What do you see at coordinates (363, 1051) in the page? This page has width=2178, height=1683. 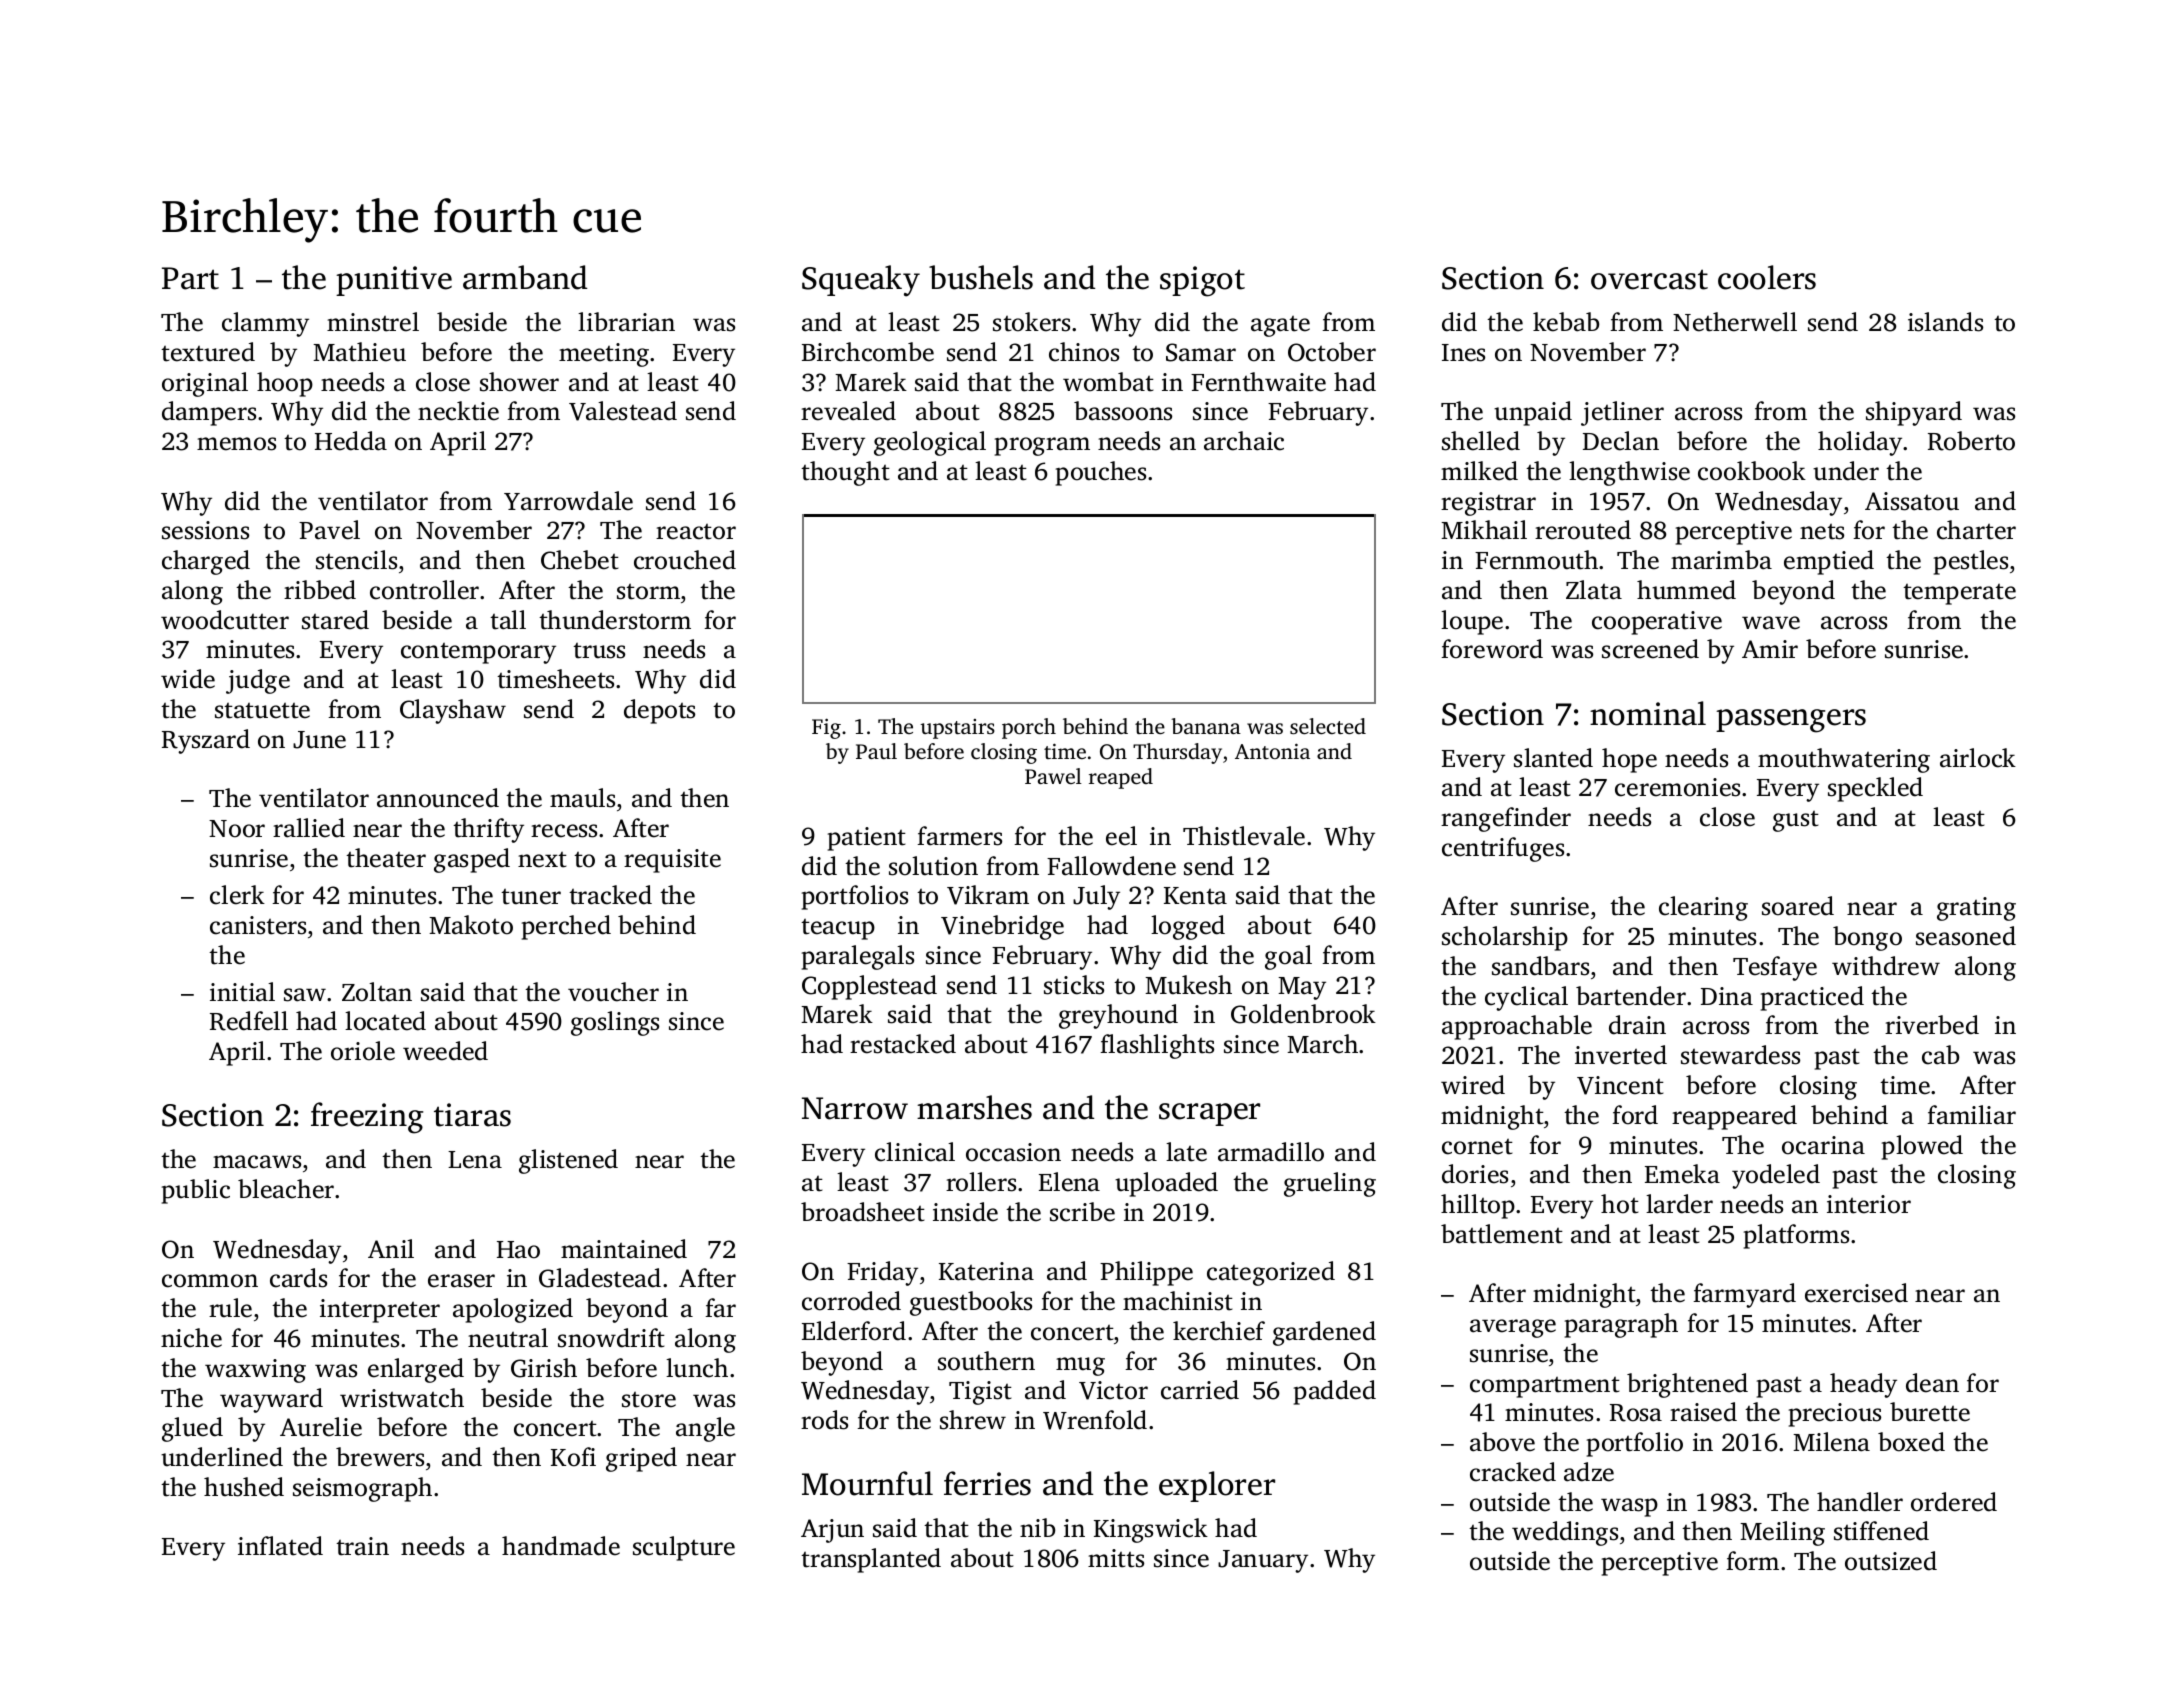 I see `oriole` at bounding box center [363, 1051].
